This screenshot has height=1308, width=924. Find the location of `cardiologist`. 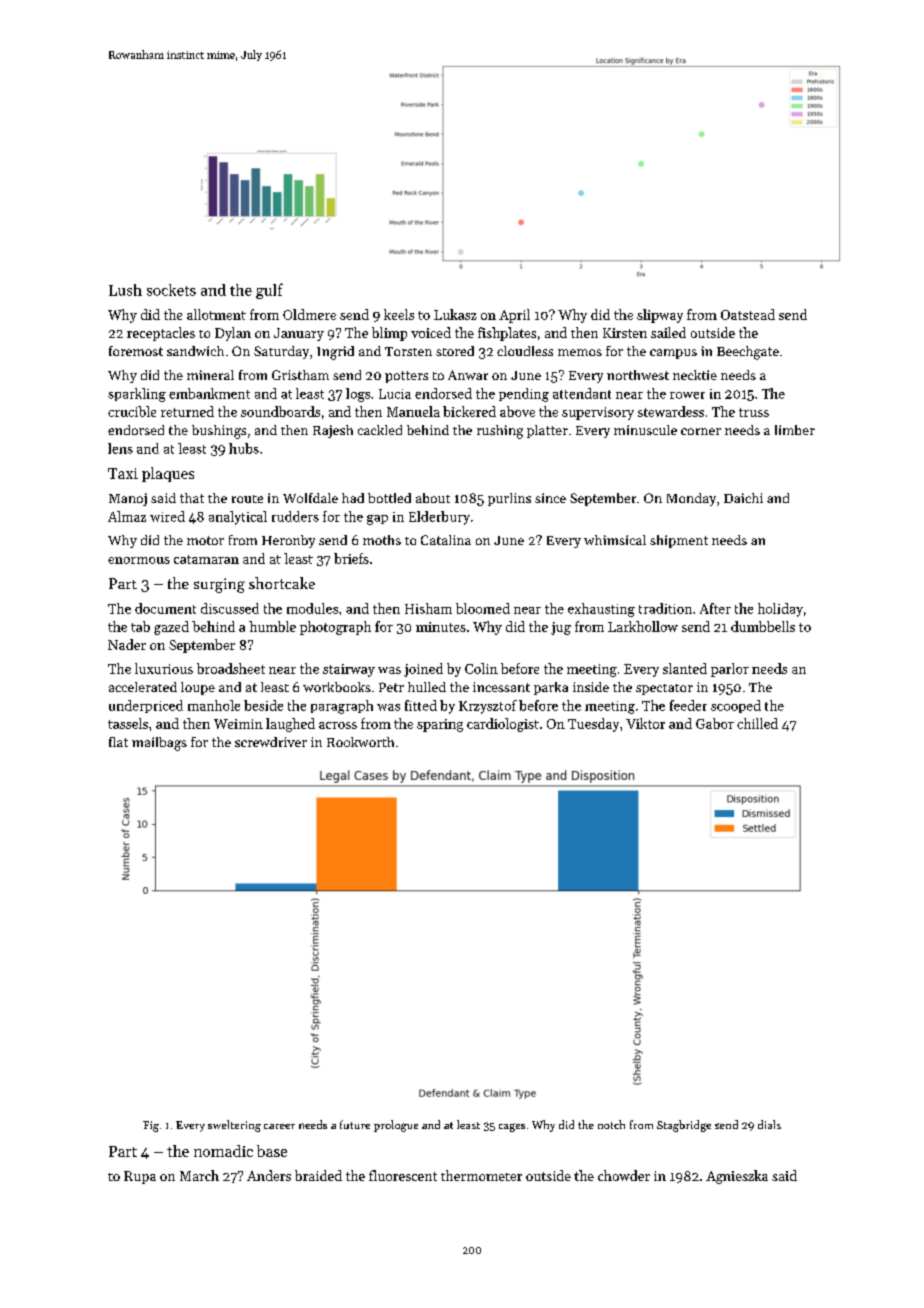

cardiologist is located at coordinates (503, 725).
